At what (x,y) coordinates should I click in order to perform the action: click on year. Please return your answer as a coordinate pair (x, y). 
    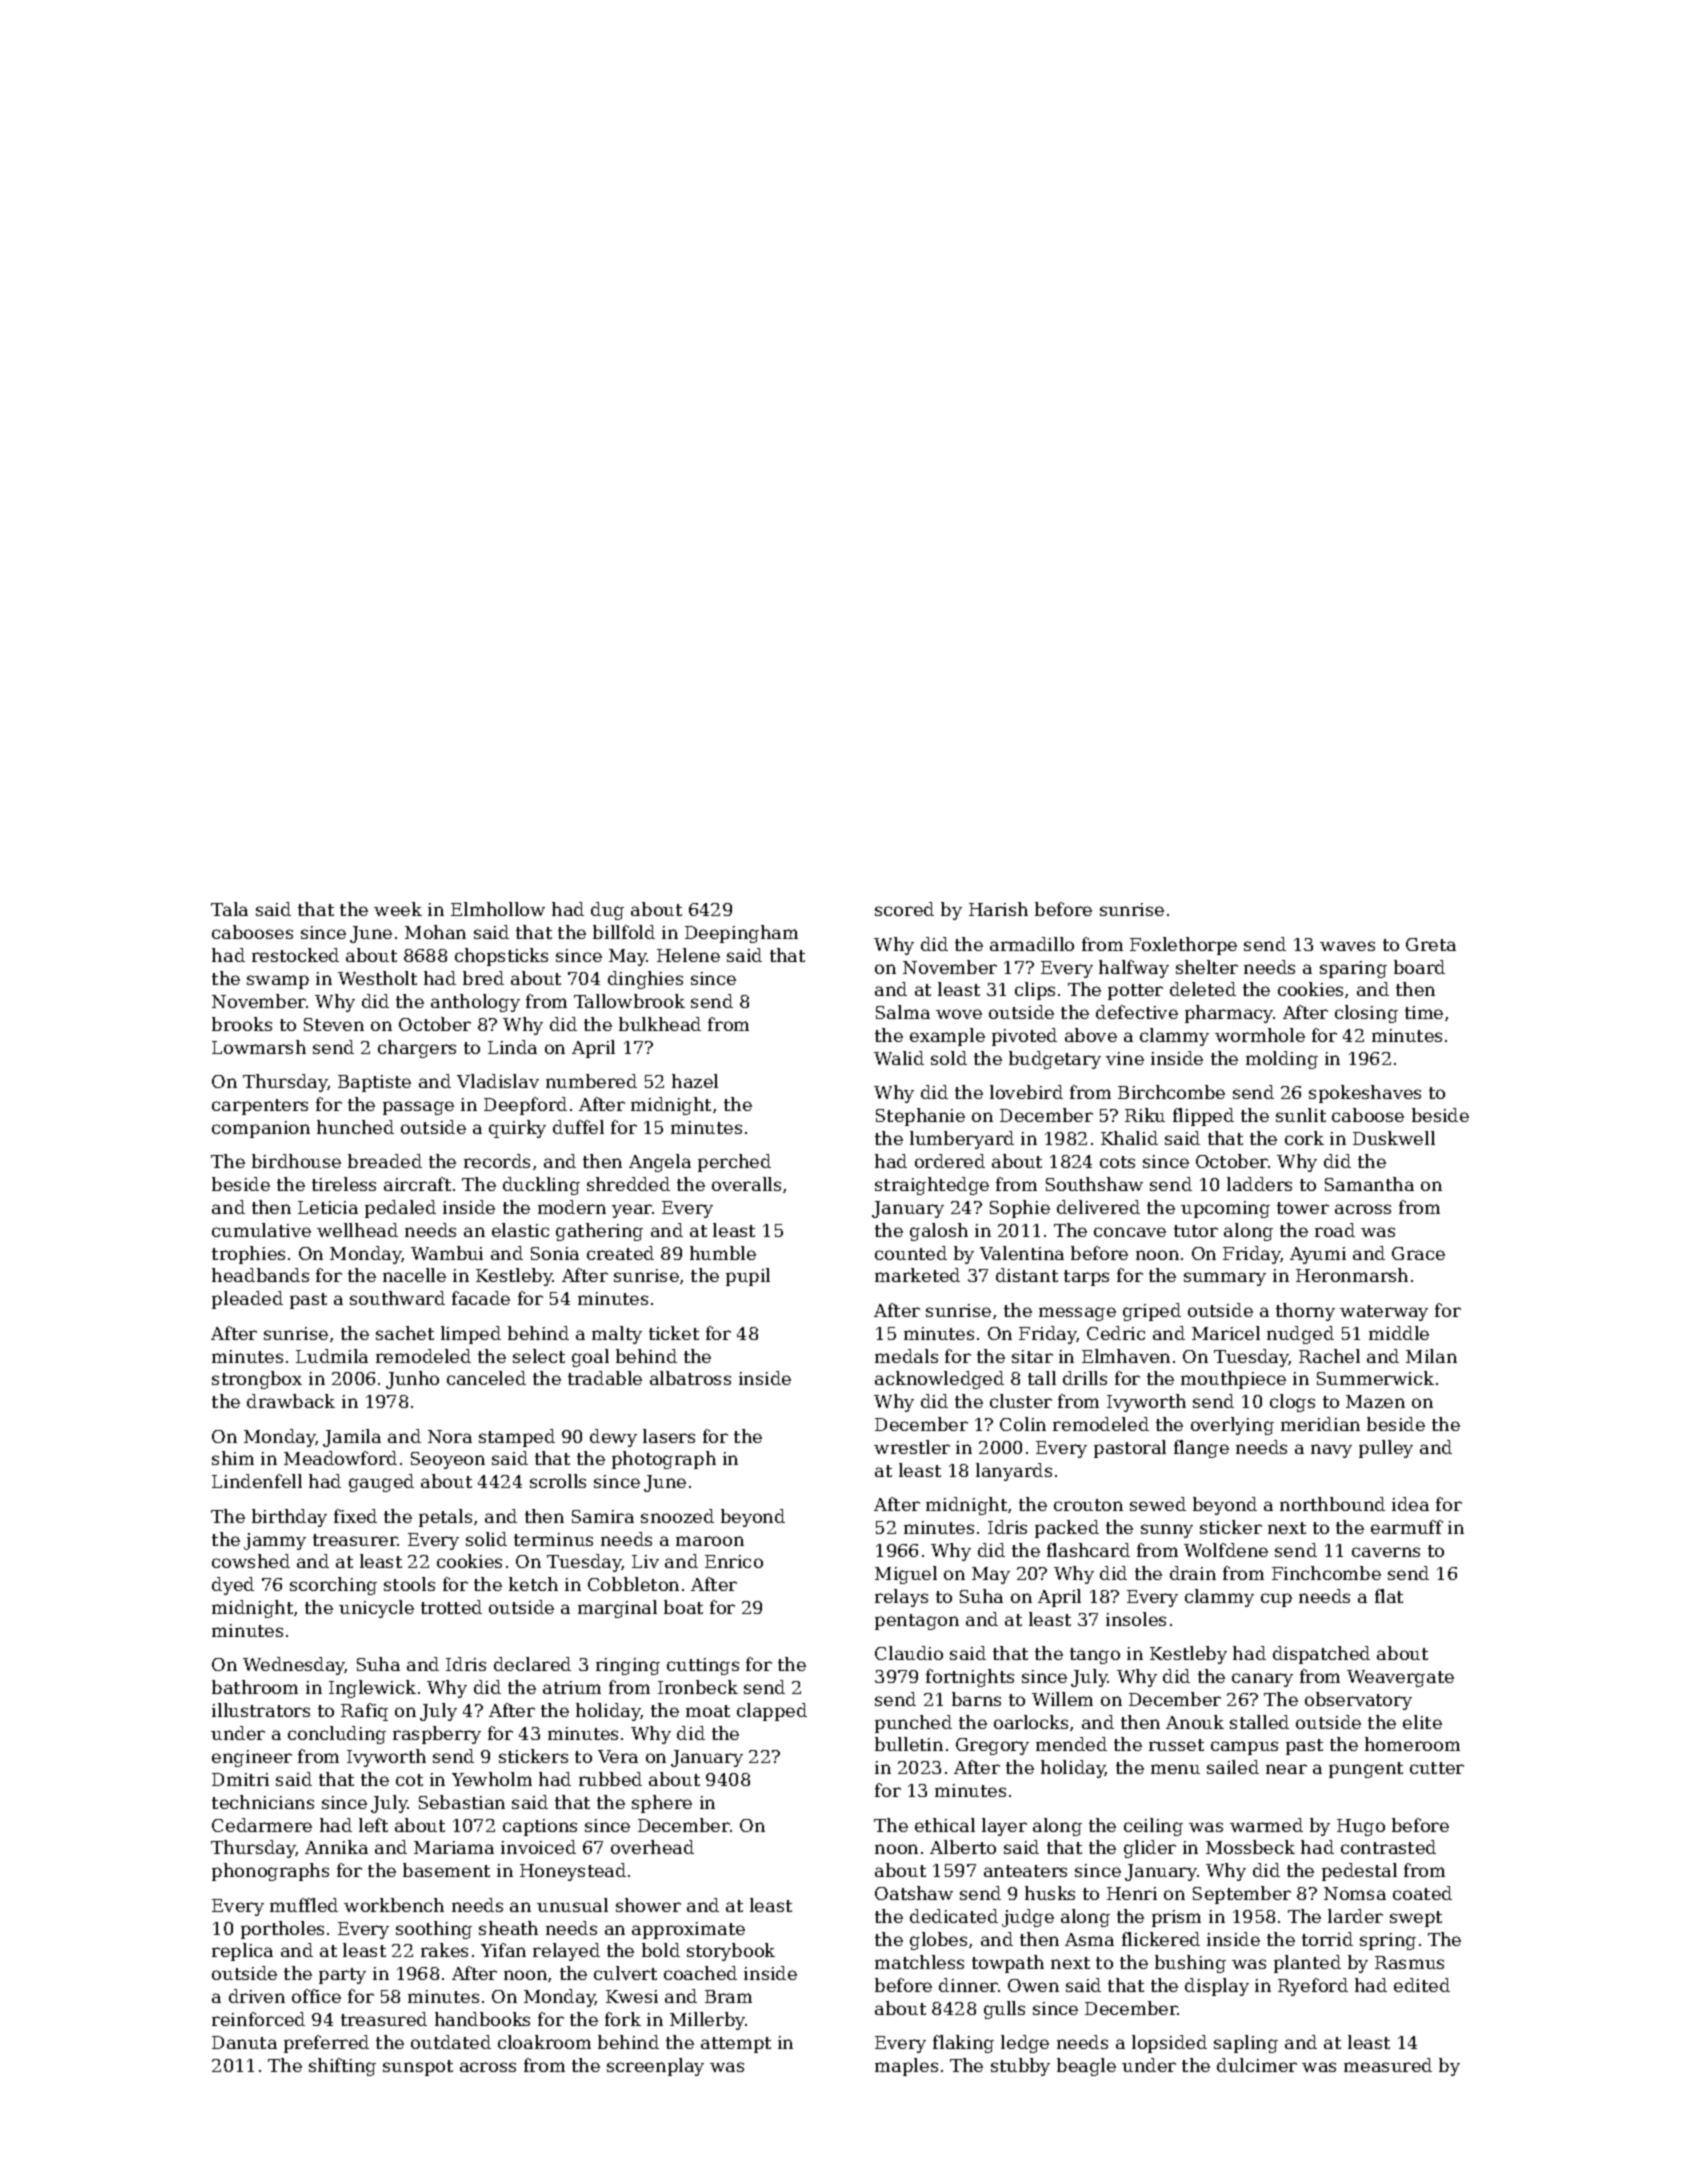
    Looking at the image, I should click on (632, 1211).
